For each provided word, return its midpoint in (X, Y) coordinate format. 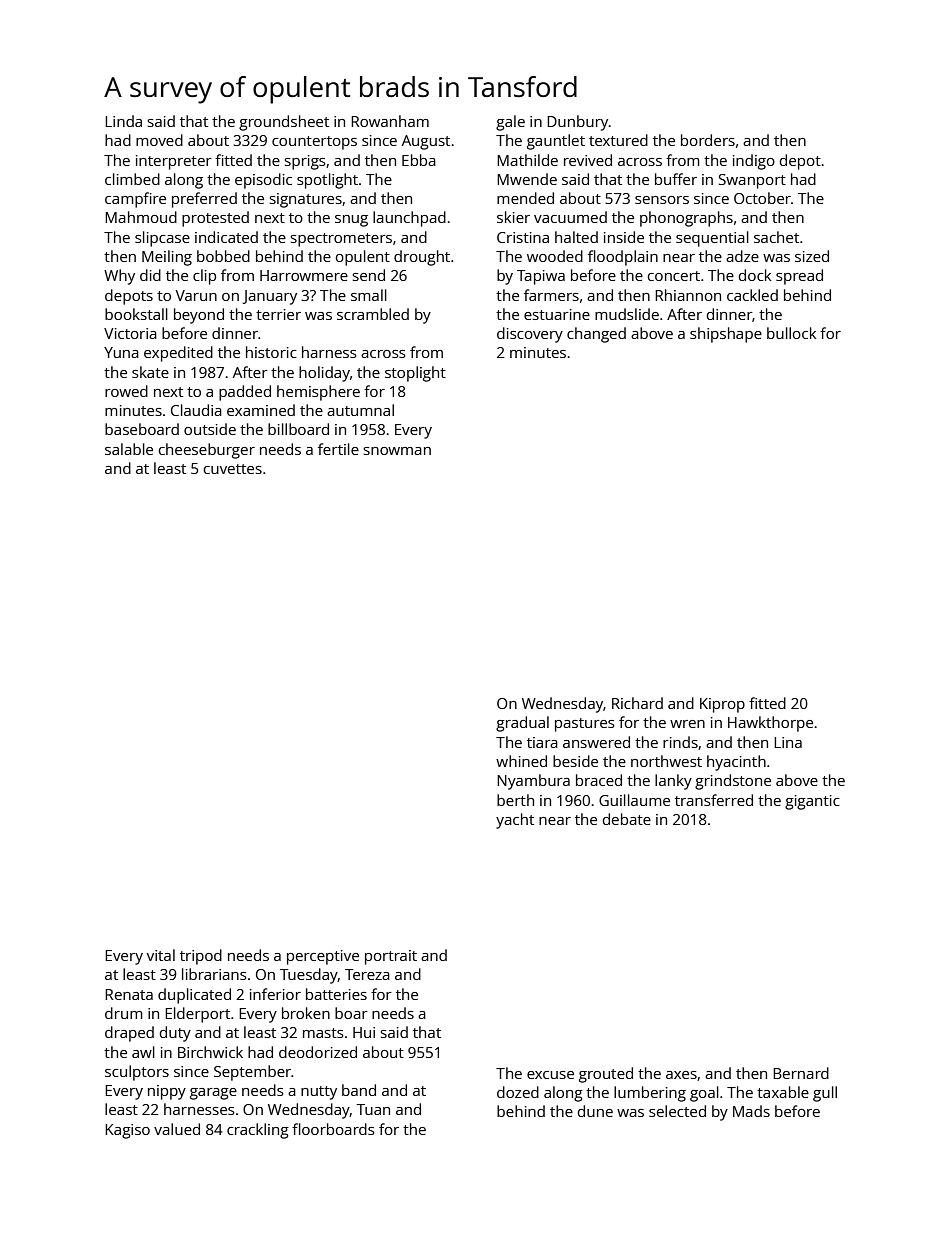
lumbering (650, 1094)
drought (422, 258)
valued (177, 1129)
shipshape (726, 335)
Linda (123, 121)
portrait (391, 957)
